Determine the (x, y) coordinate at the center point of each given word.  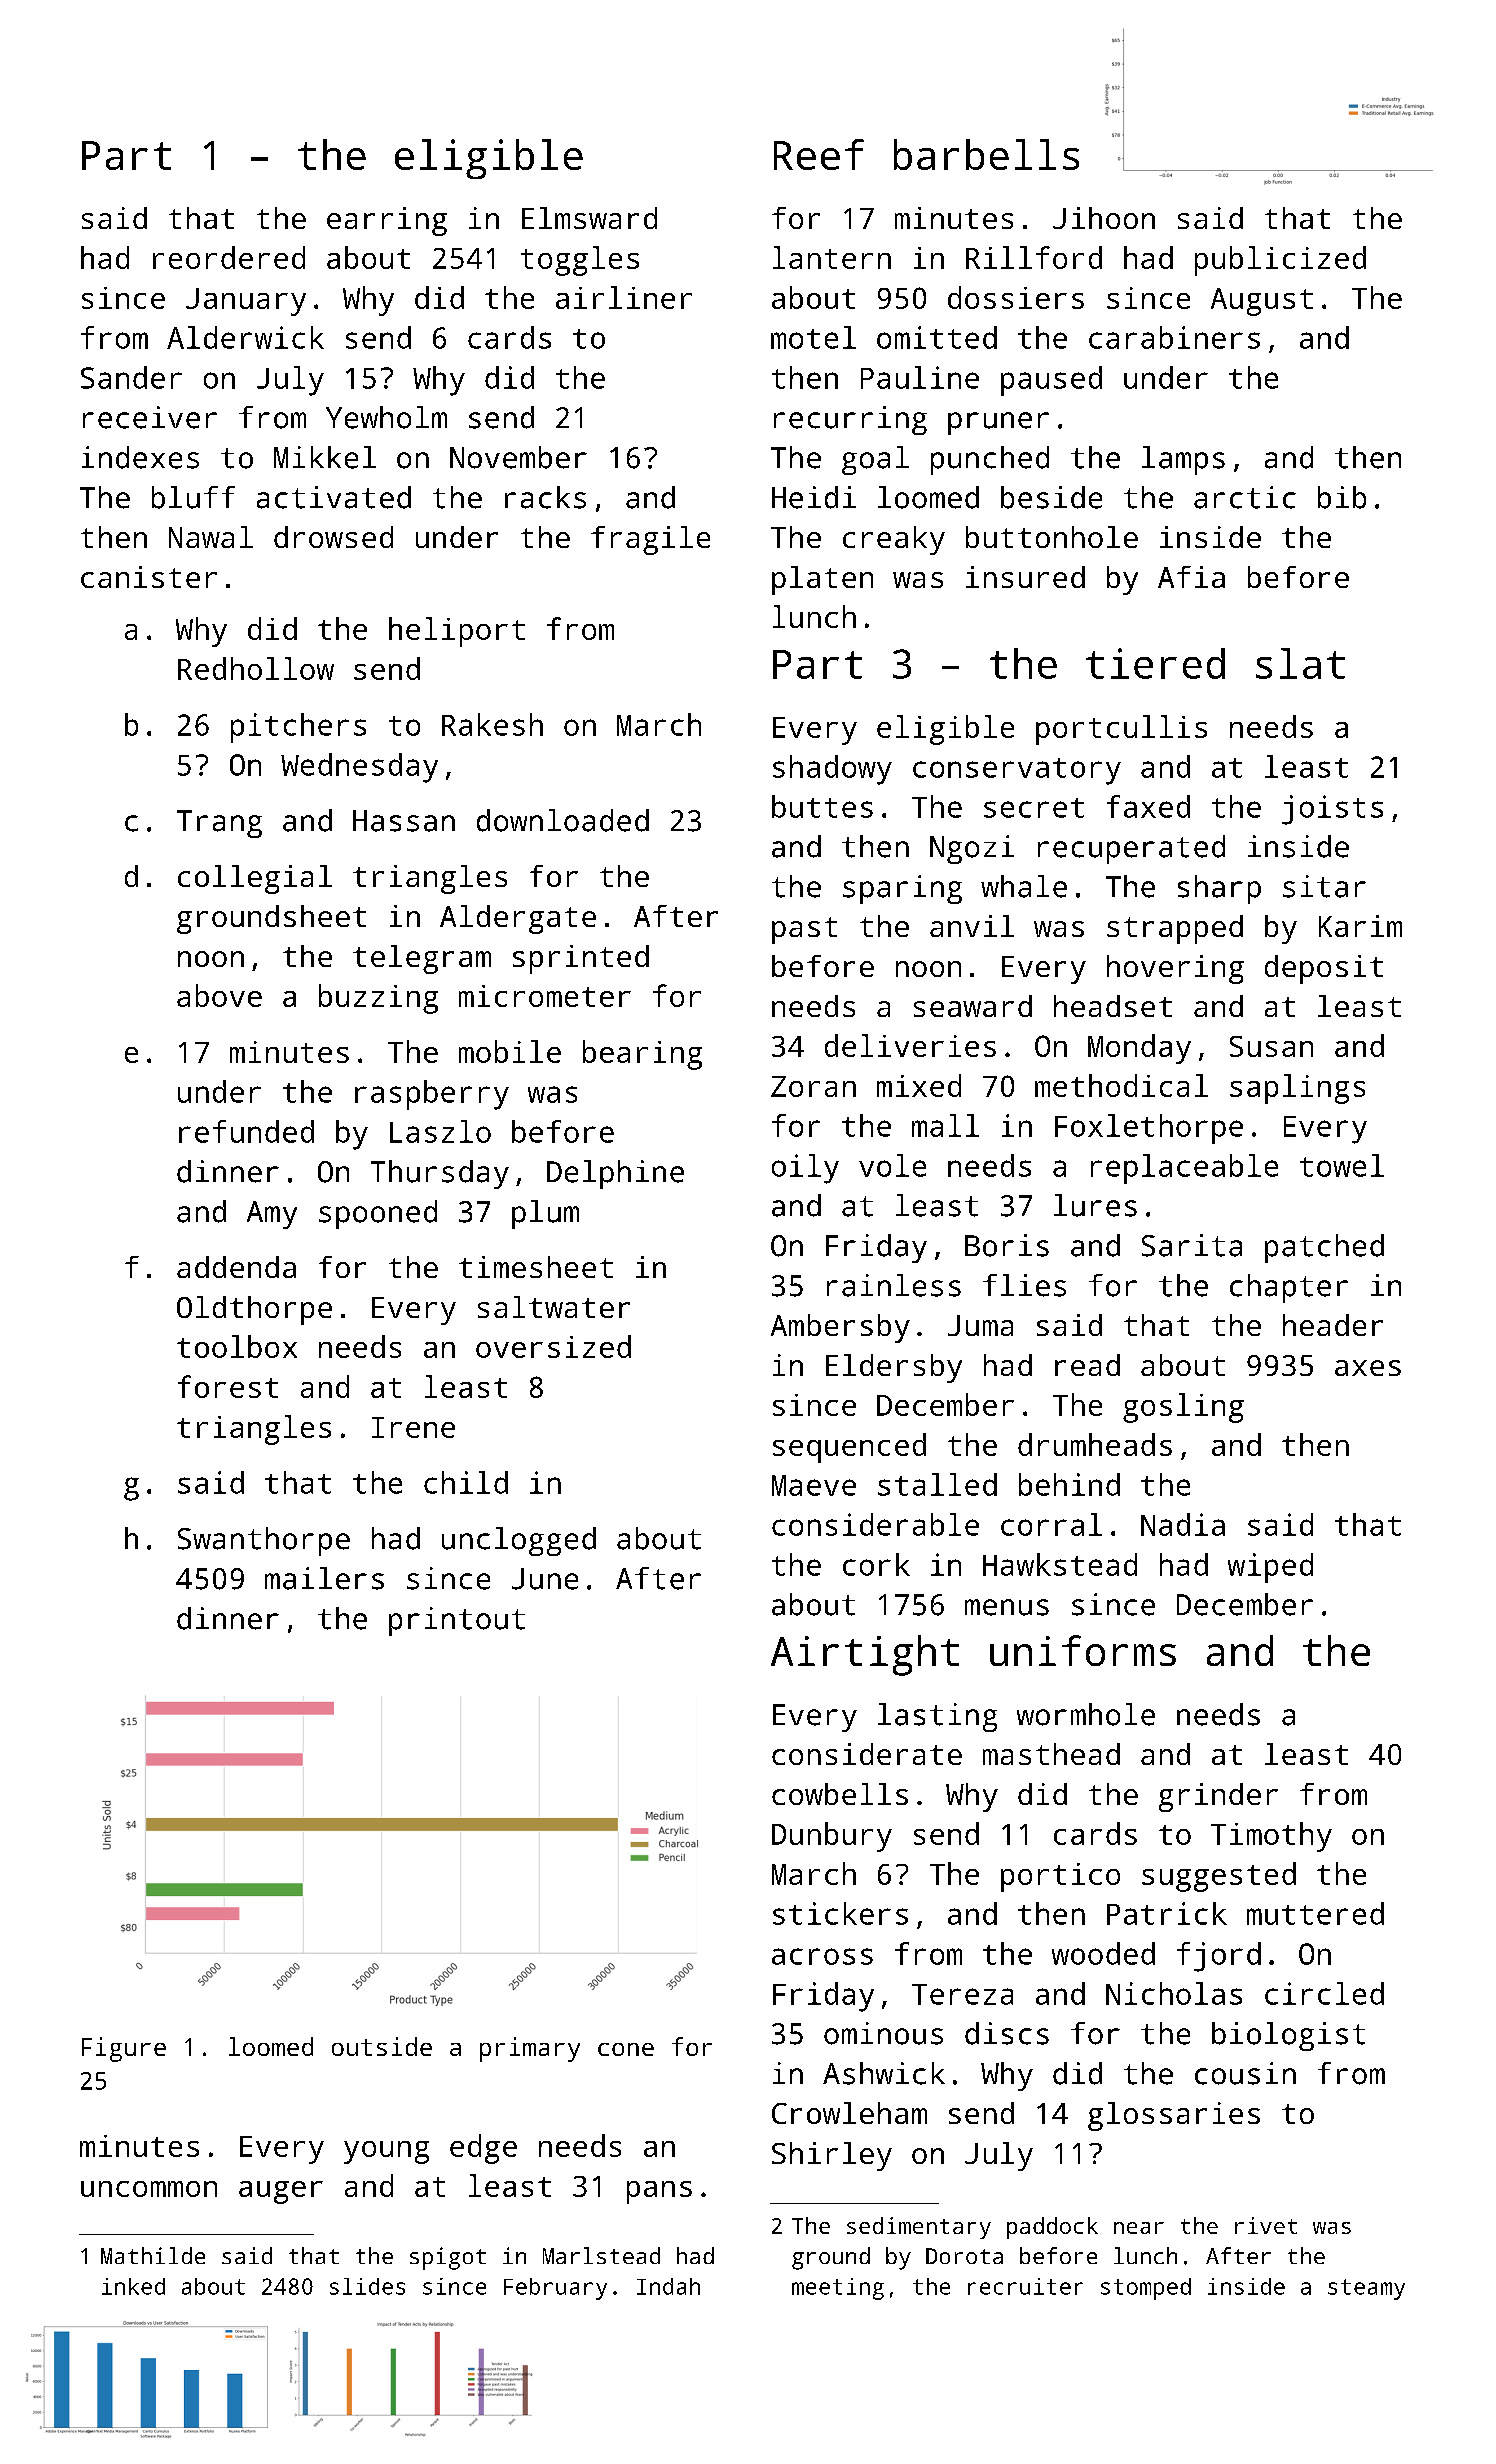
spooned (378, 1214)
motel (813, 337)
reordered (229, 257)
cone (626, 2049)
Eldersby (894, 1368)
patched (1324, 1248)
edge (483, 2149)
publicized (1280, 261)
